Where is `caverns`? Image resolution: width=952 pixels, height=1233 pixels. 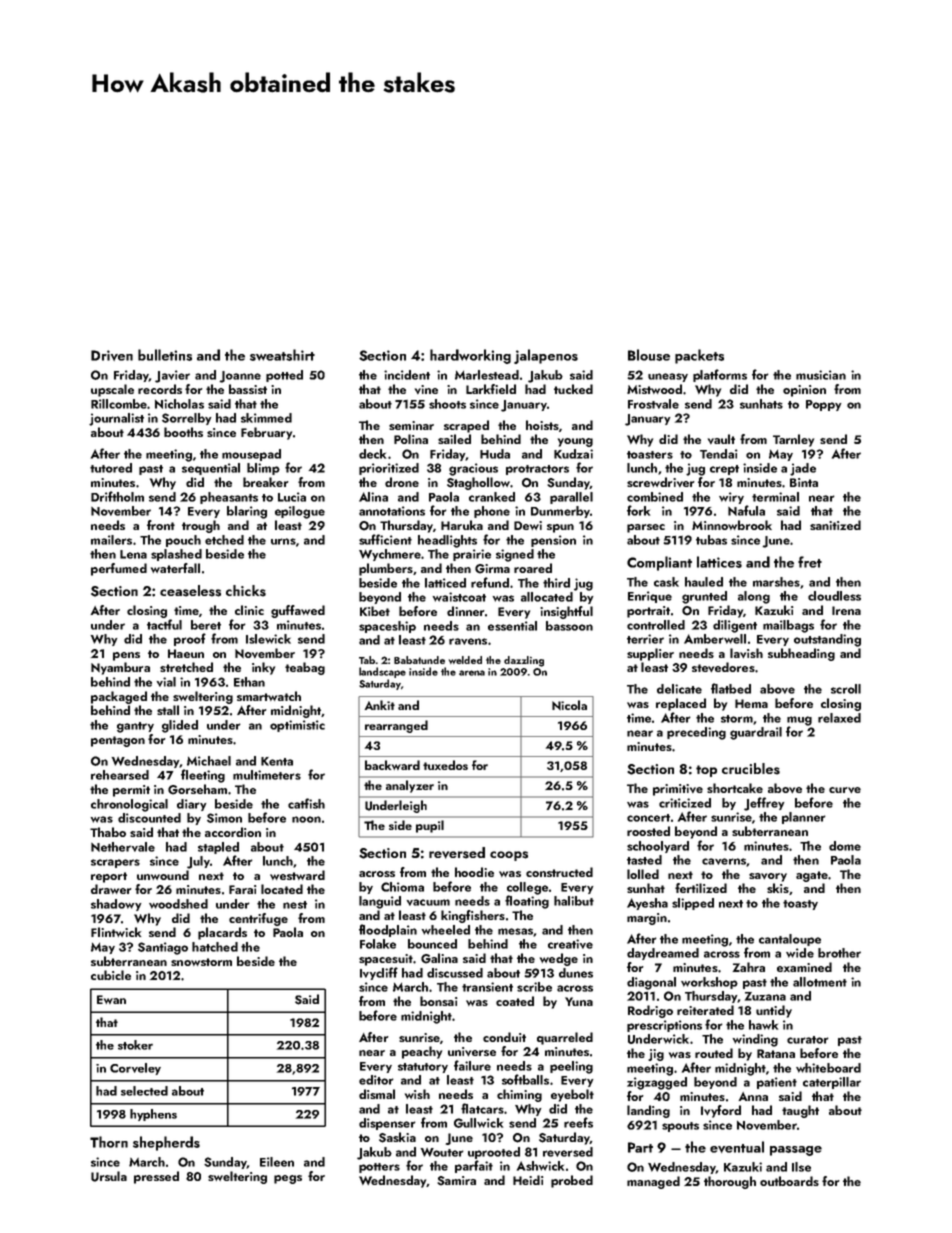
caverns is located at coordinates (724, 861).
